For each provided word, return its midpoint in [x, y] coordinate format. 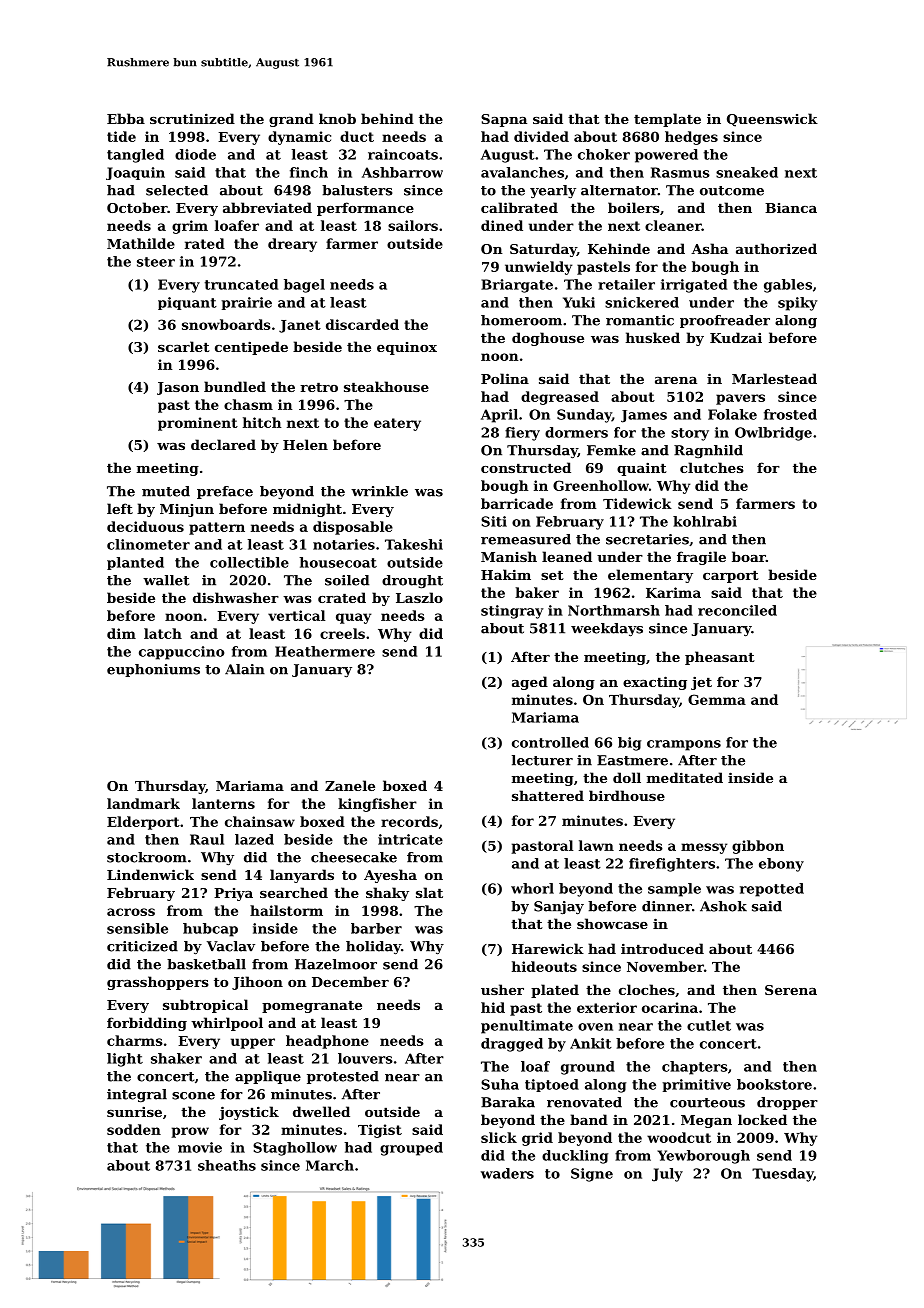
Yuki [579, 302]
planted [135, 563]
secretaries [647, 539]
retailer [626, 284]
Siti [494, 521]
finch [309, 172]
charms [135, 1040]
